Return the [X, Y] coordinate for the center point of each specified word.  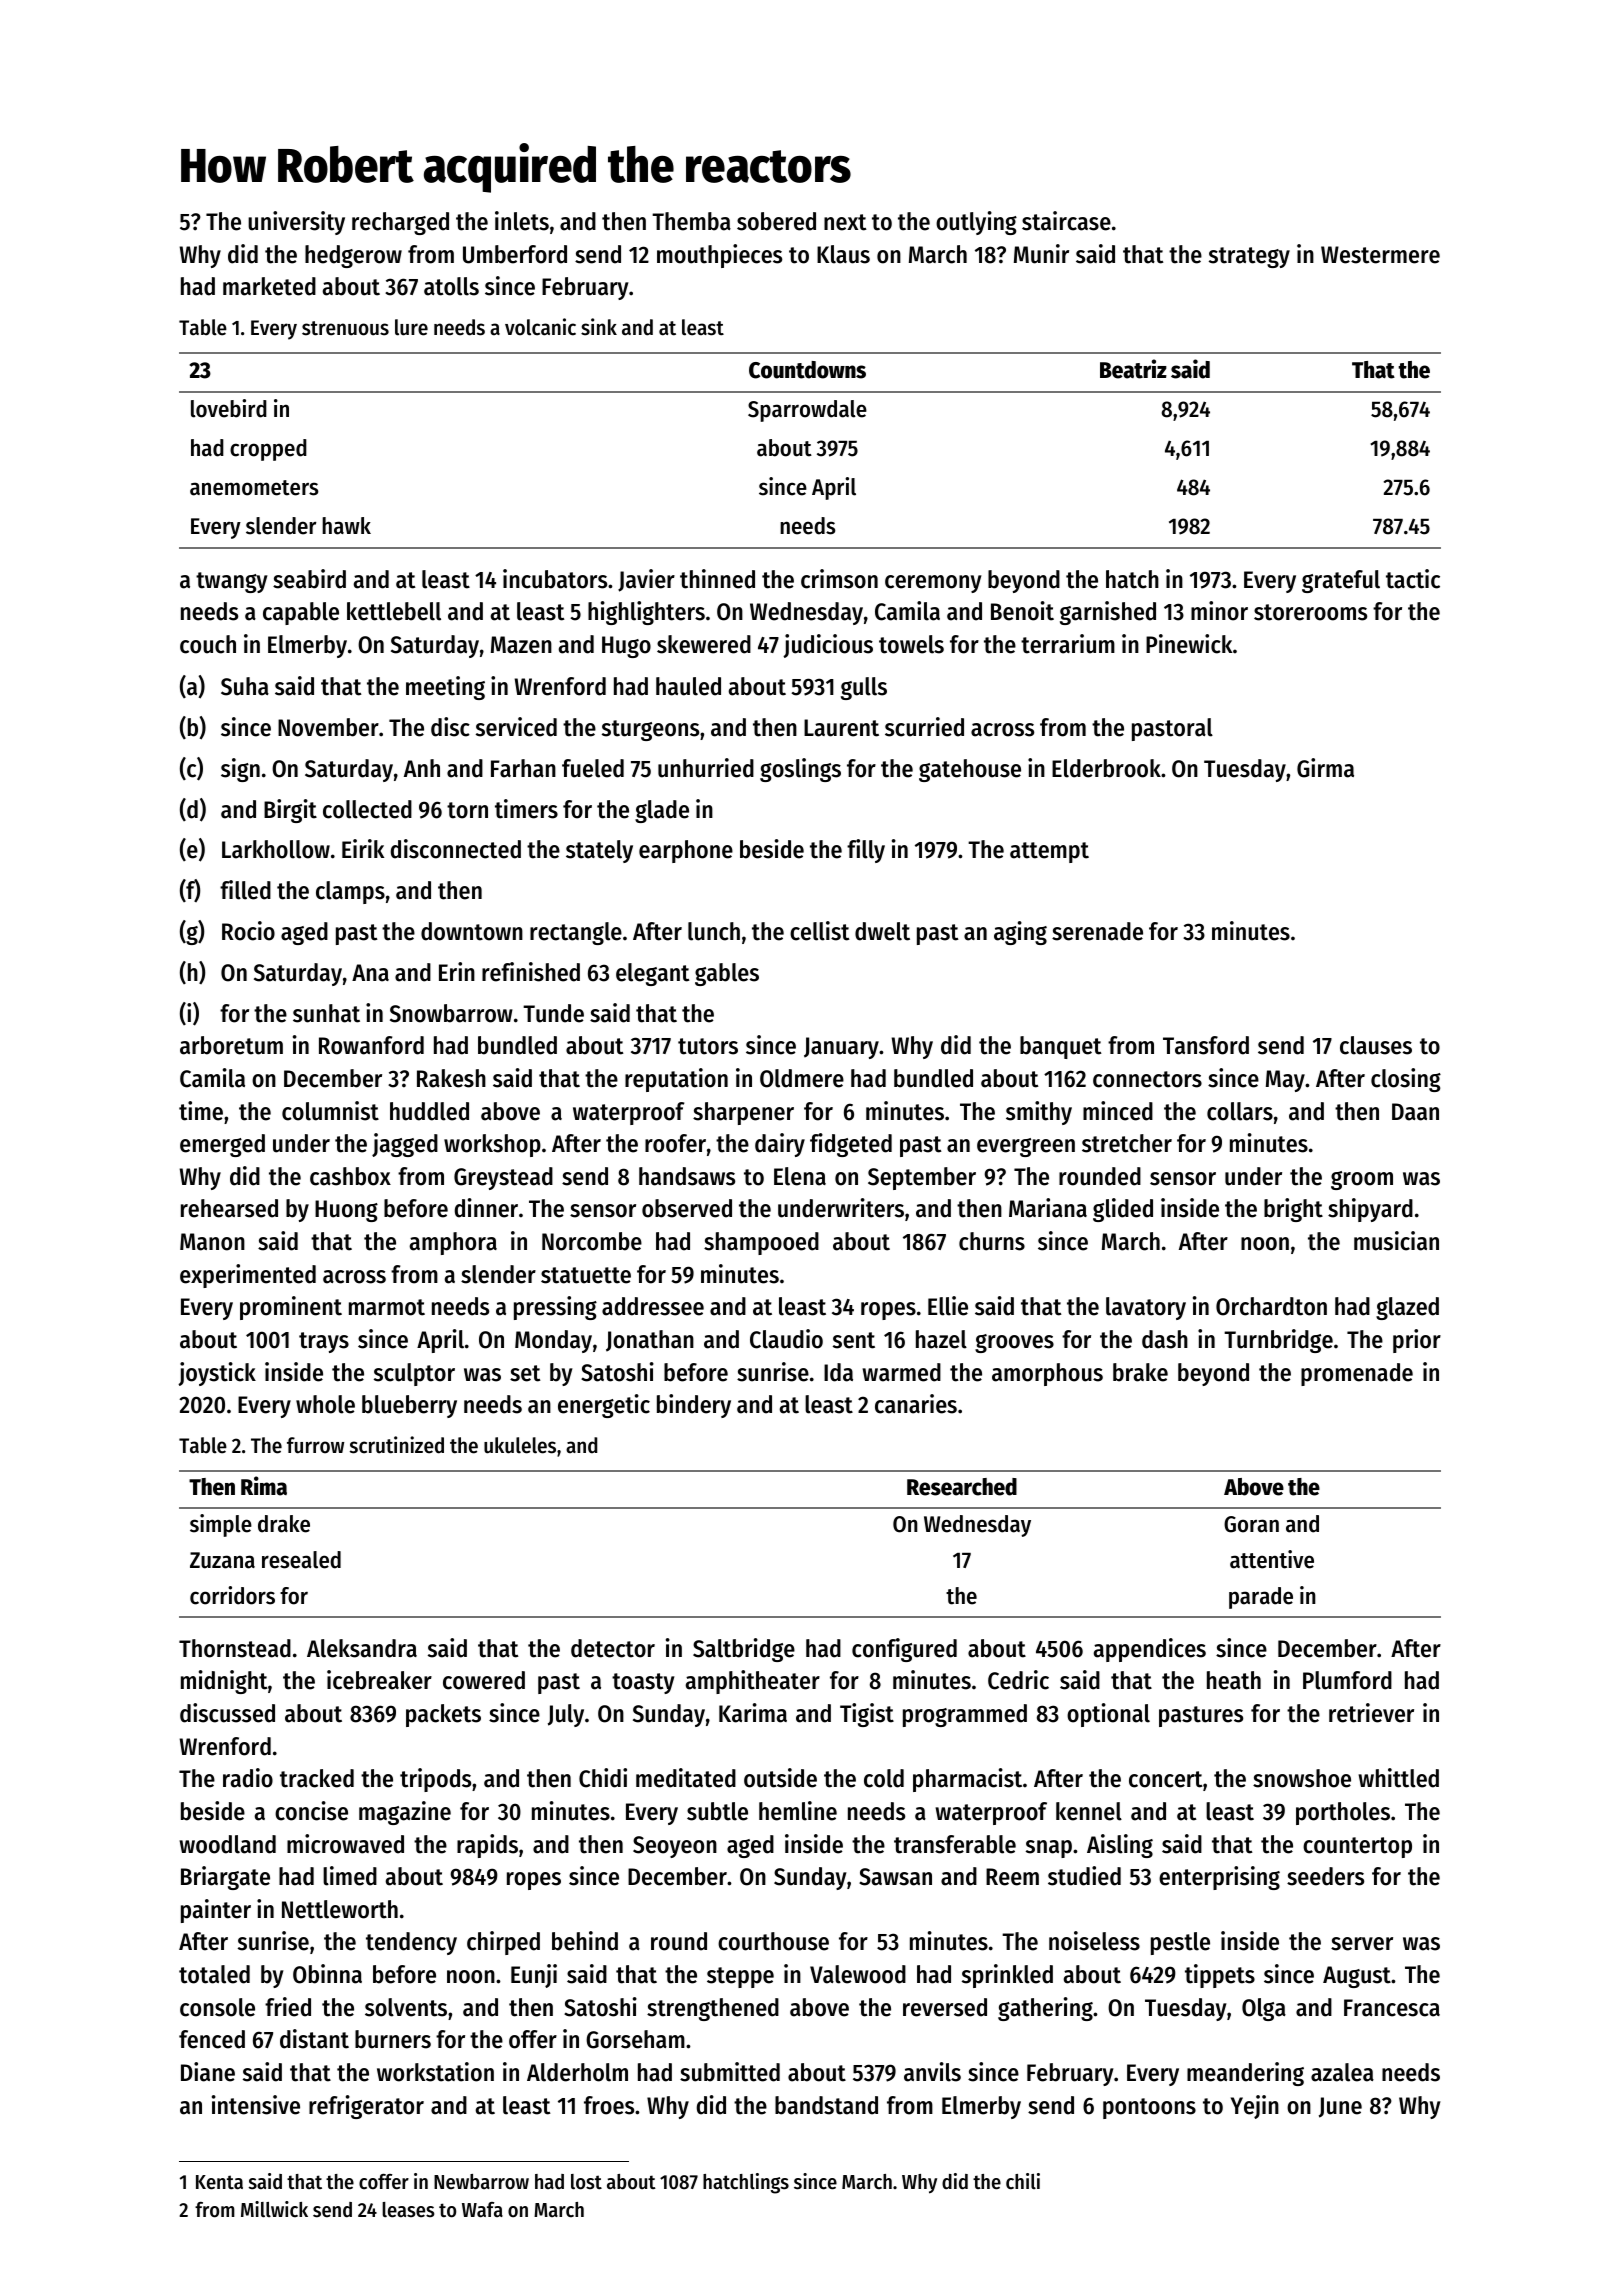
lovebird [229, 408]
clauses [1376, 1045]
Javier [646, 580]
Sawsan [895, 1877]
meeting [445, 688]
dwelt [882, 931]
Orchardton [1271, 1306]
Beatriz [1133, 369]
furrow [315, 1445]
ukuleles [520, 1445]
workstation [435, 2072]
